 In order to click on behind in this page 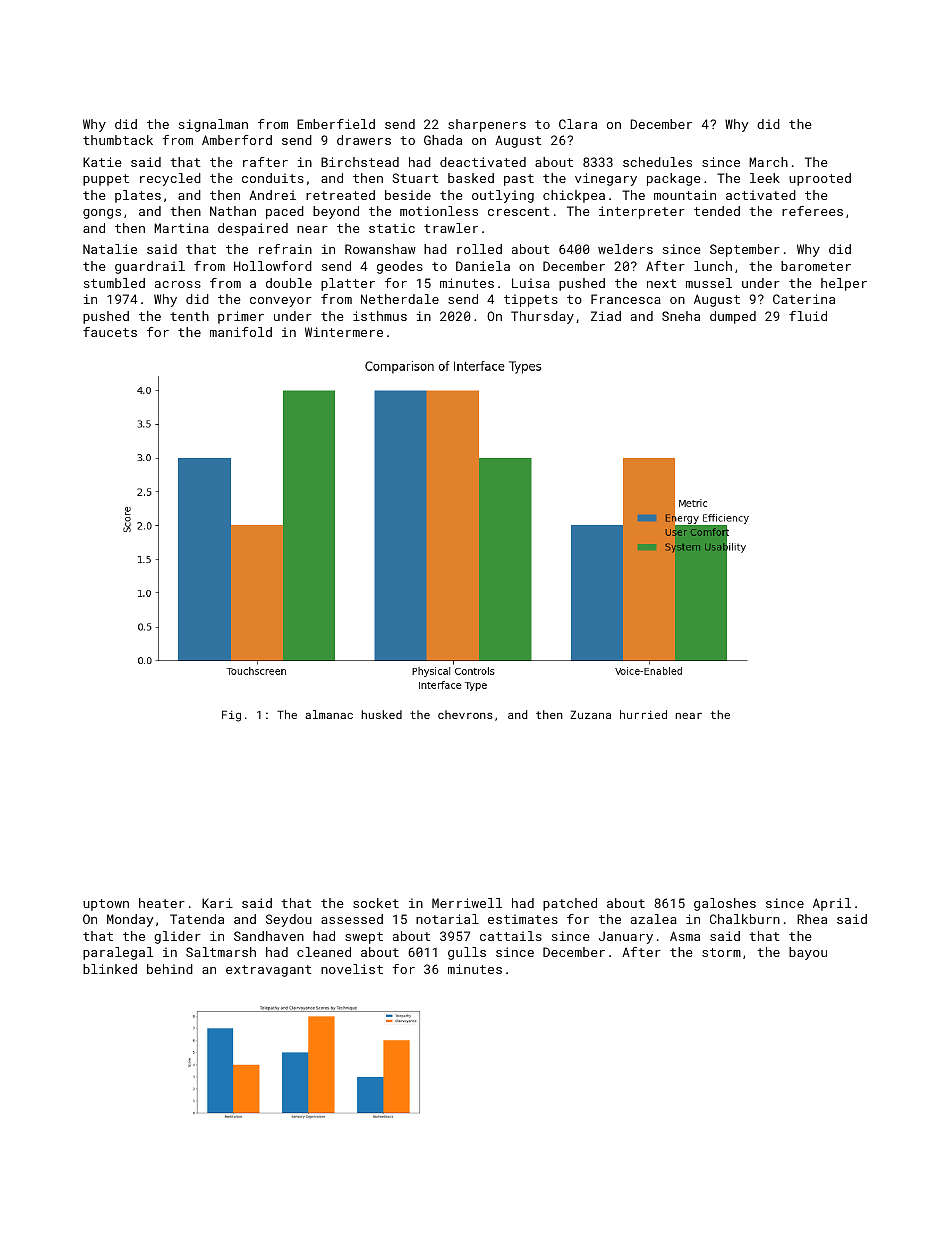, I will do `click(170, 969)`.
